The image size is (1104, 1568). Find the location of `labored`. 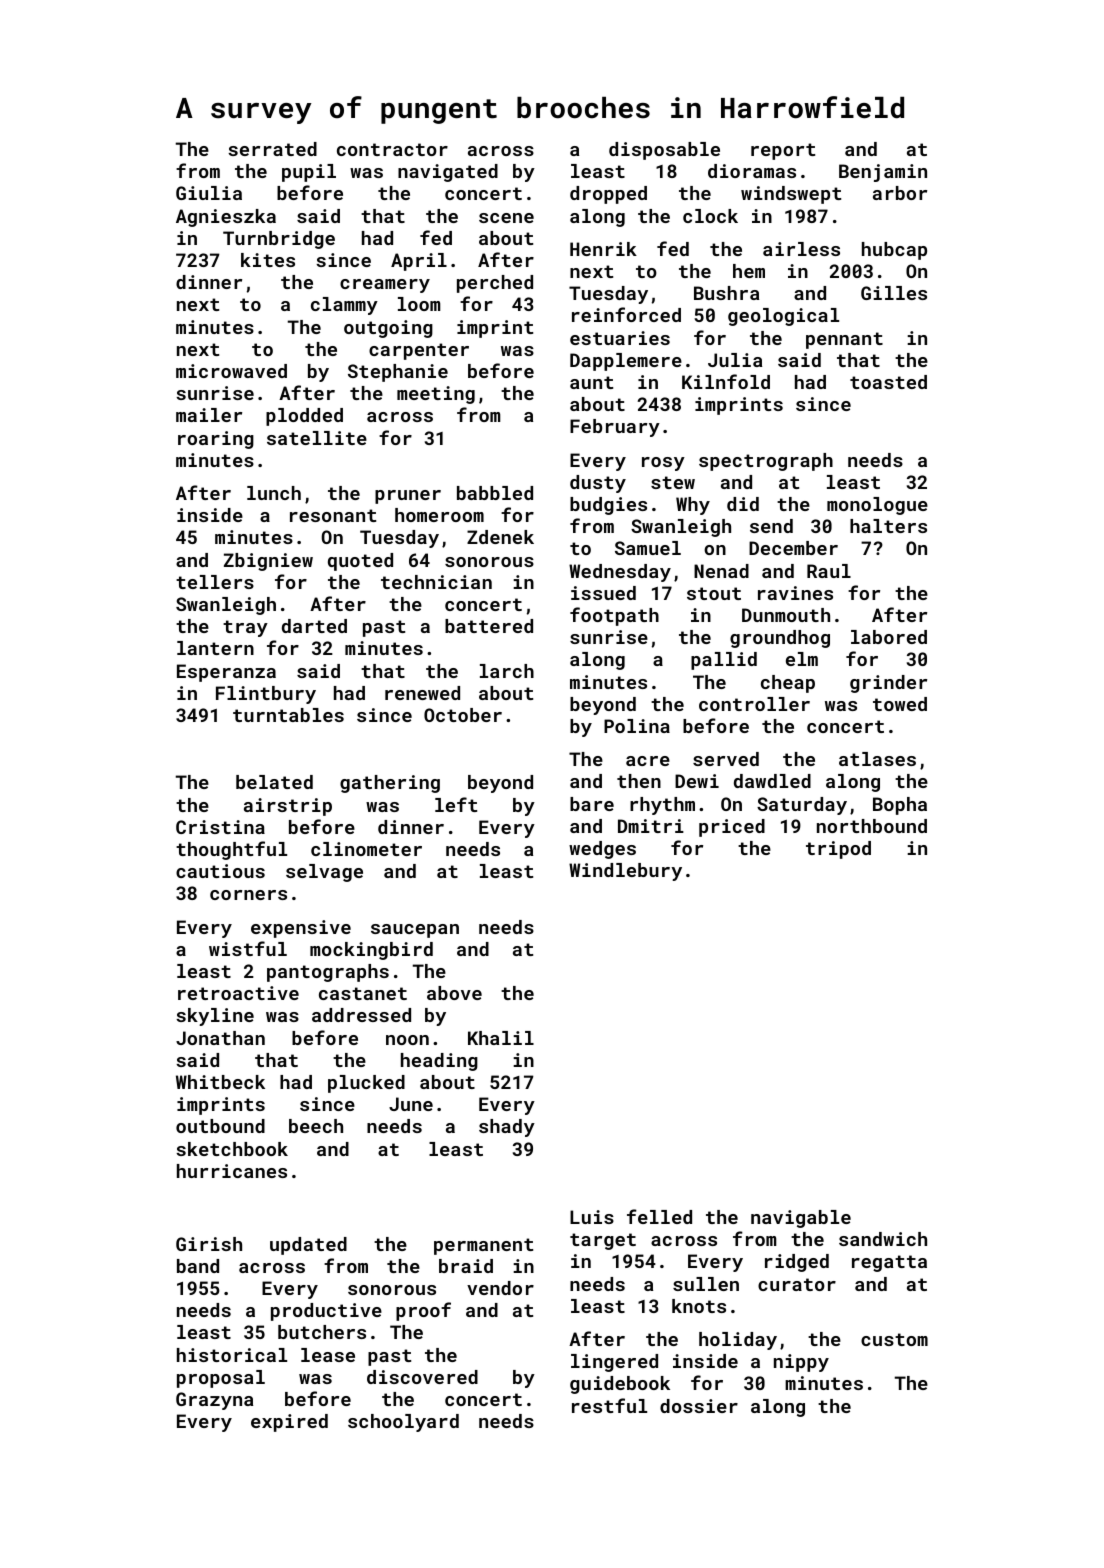

labored is located at coordinates (889, 637).
